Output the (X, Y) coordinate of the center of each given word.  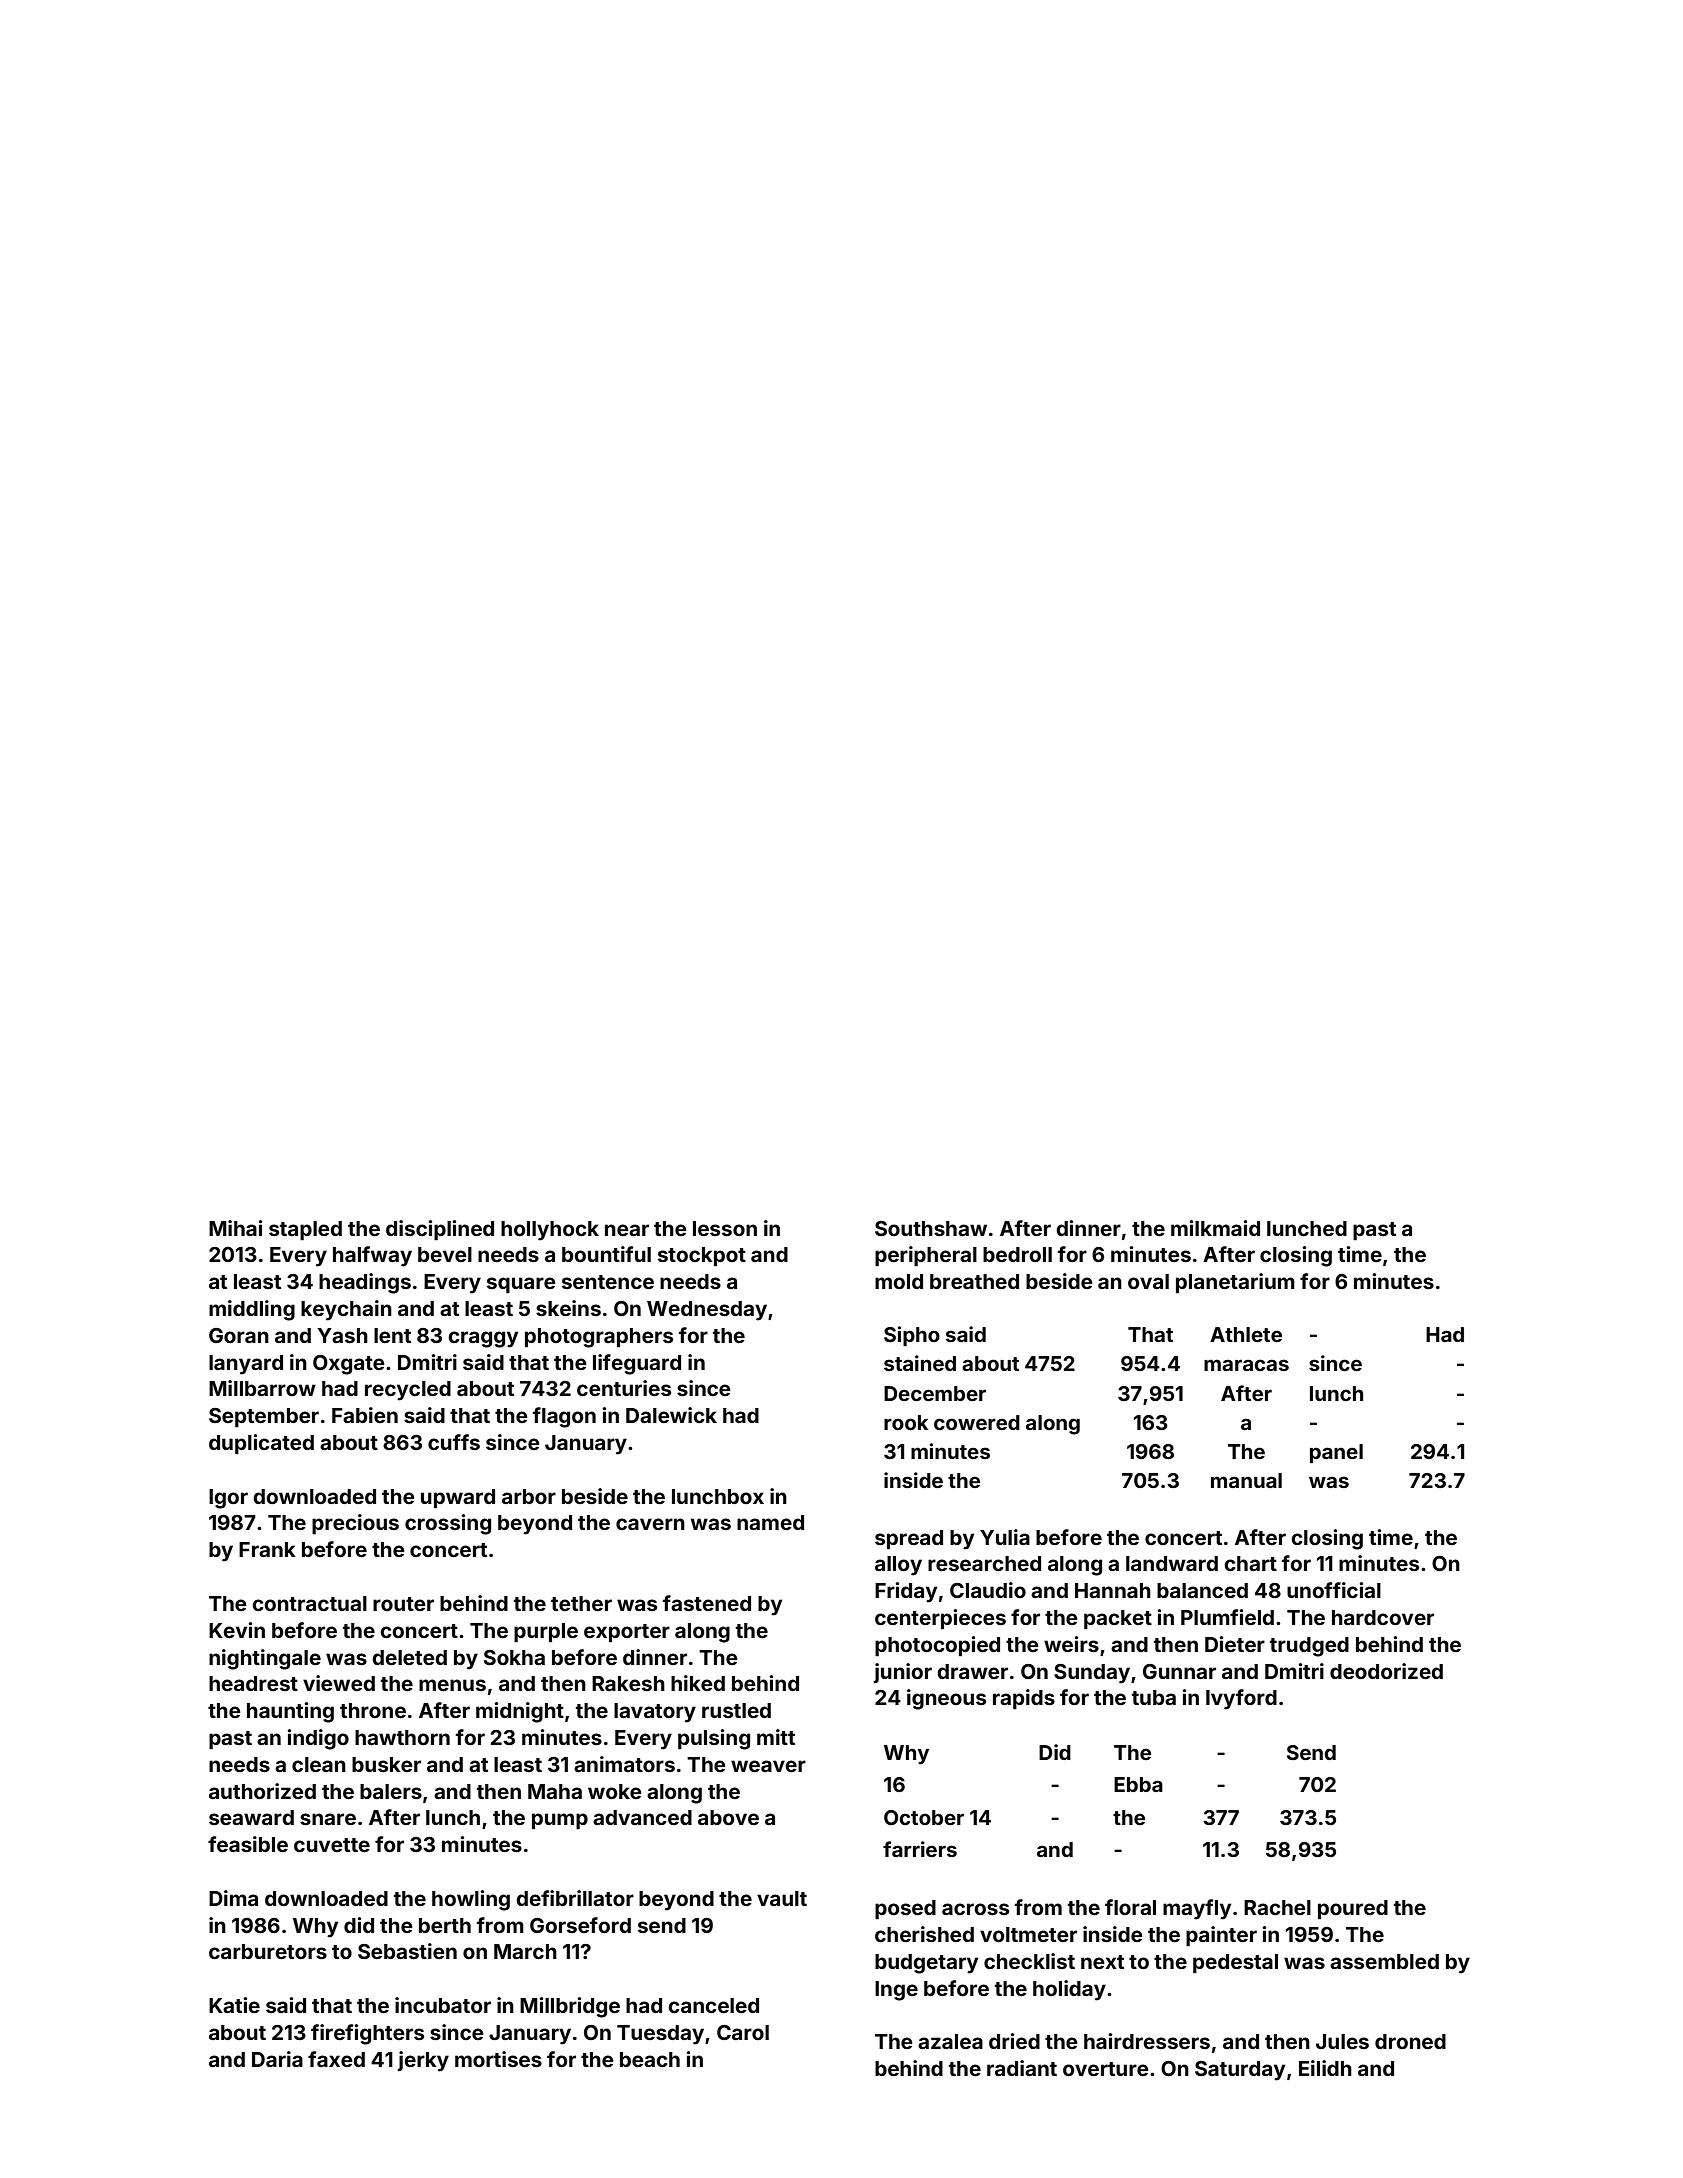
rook (906, 1422)
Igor (228, 1499)
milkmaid (1215, 1228)
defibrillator (575, 1898)
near (627, 1230)
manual (1246, 1480)
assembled (1384, 1961)
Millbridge (570, 2007)
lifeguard (637, 1364)
